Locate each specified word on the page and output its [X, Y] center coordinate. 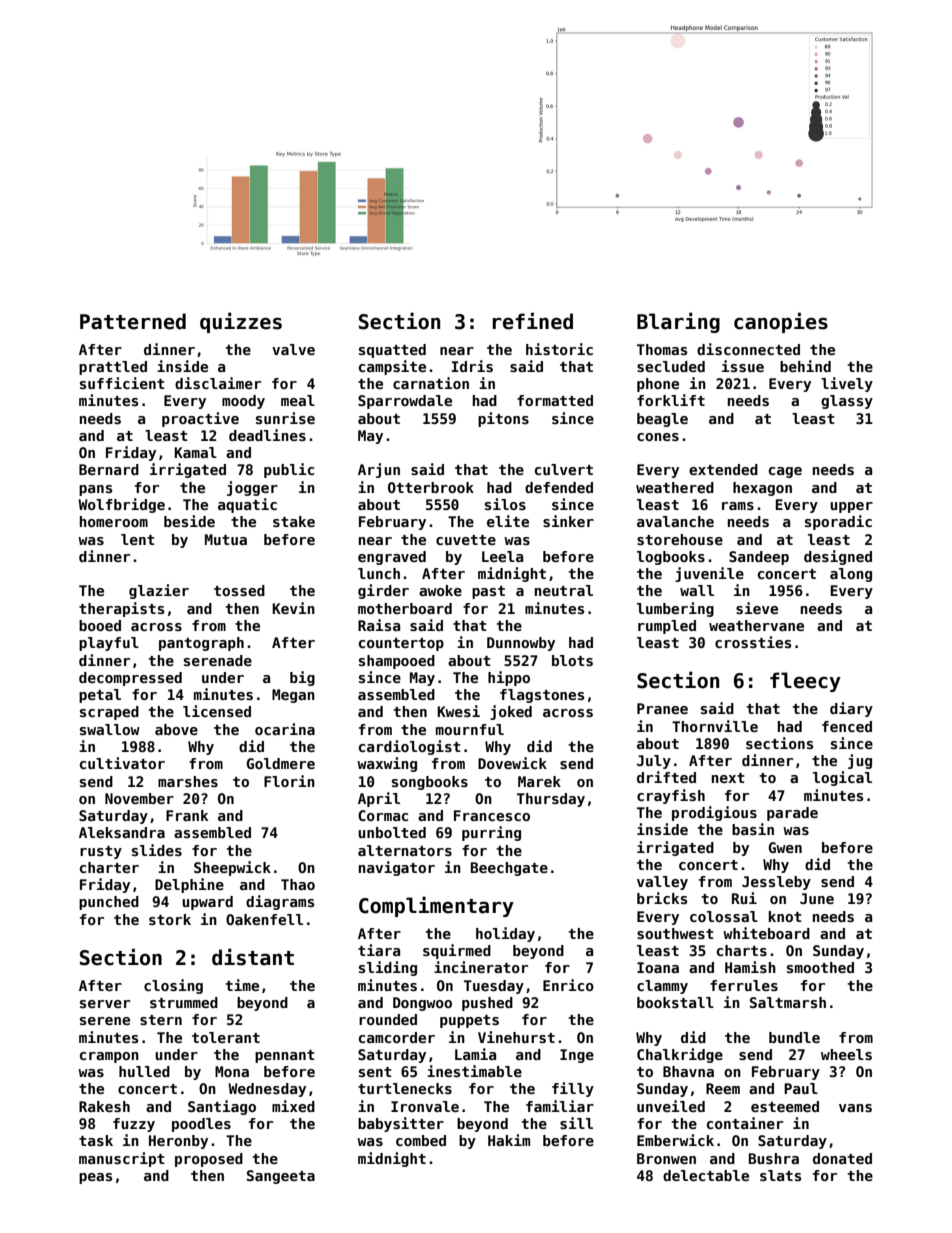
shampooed [397, 662]
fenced [847, 726]
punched [109, 903]
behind [805, 366]
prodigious [714, 813]
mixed [293, 1106]
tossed [239, 590]
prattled [113, 368]
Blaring [678, 322]
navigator [397, 868]
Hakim [509, 1140]
